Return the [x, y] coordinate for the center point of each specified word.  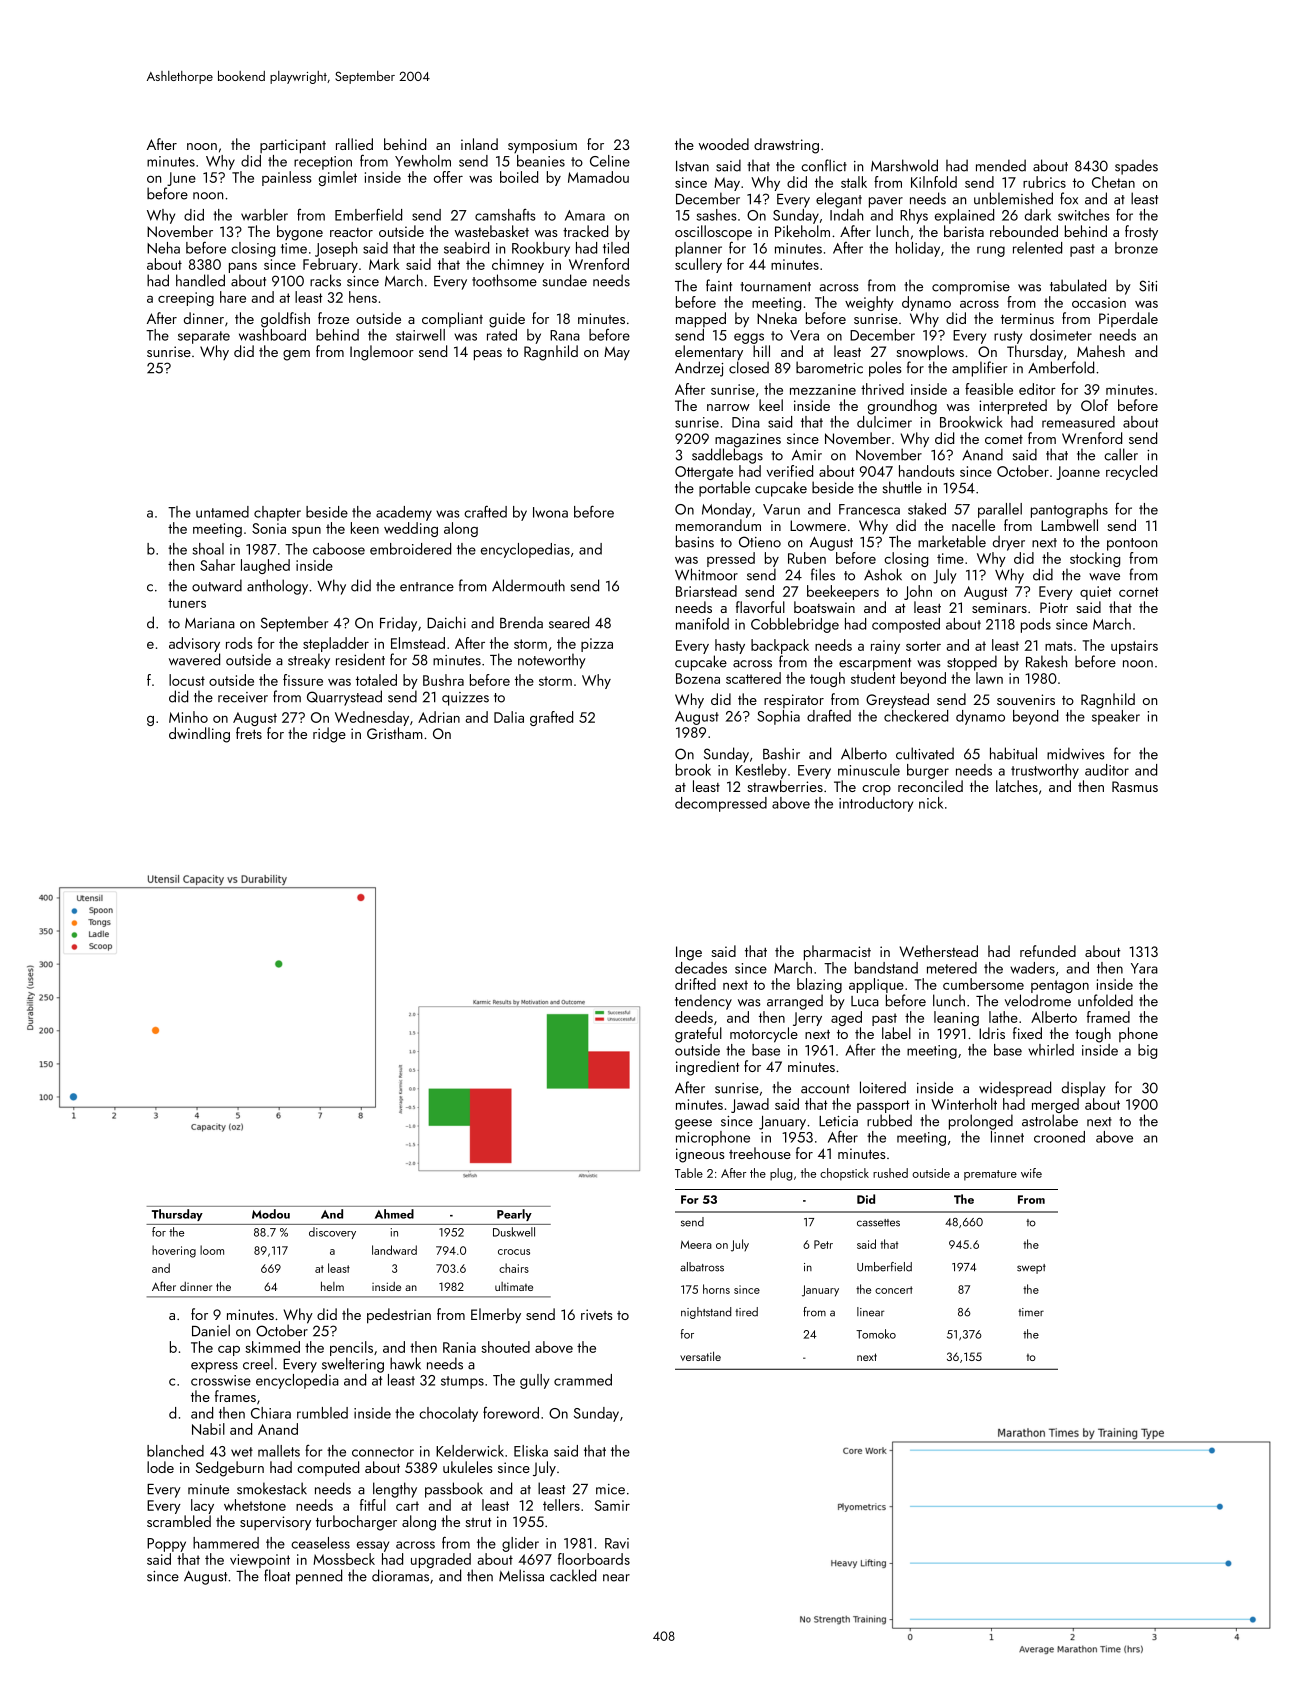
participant [293, 146]
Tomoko [876, 1334]
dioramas [400, 1575]
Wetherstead [939, 951]
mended [1001, 165]
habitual [1013, 753]
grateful [698, 1035]
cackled [573, 1575]
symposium [542, 146]
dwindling [199, 735]
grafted [551, 718]
